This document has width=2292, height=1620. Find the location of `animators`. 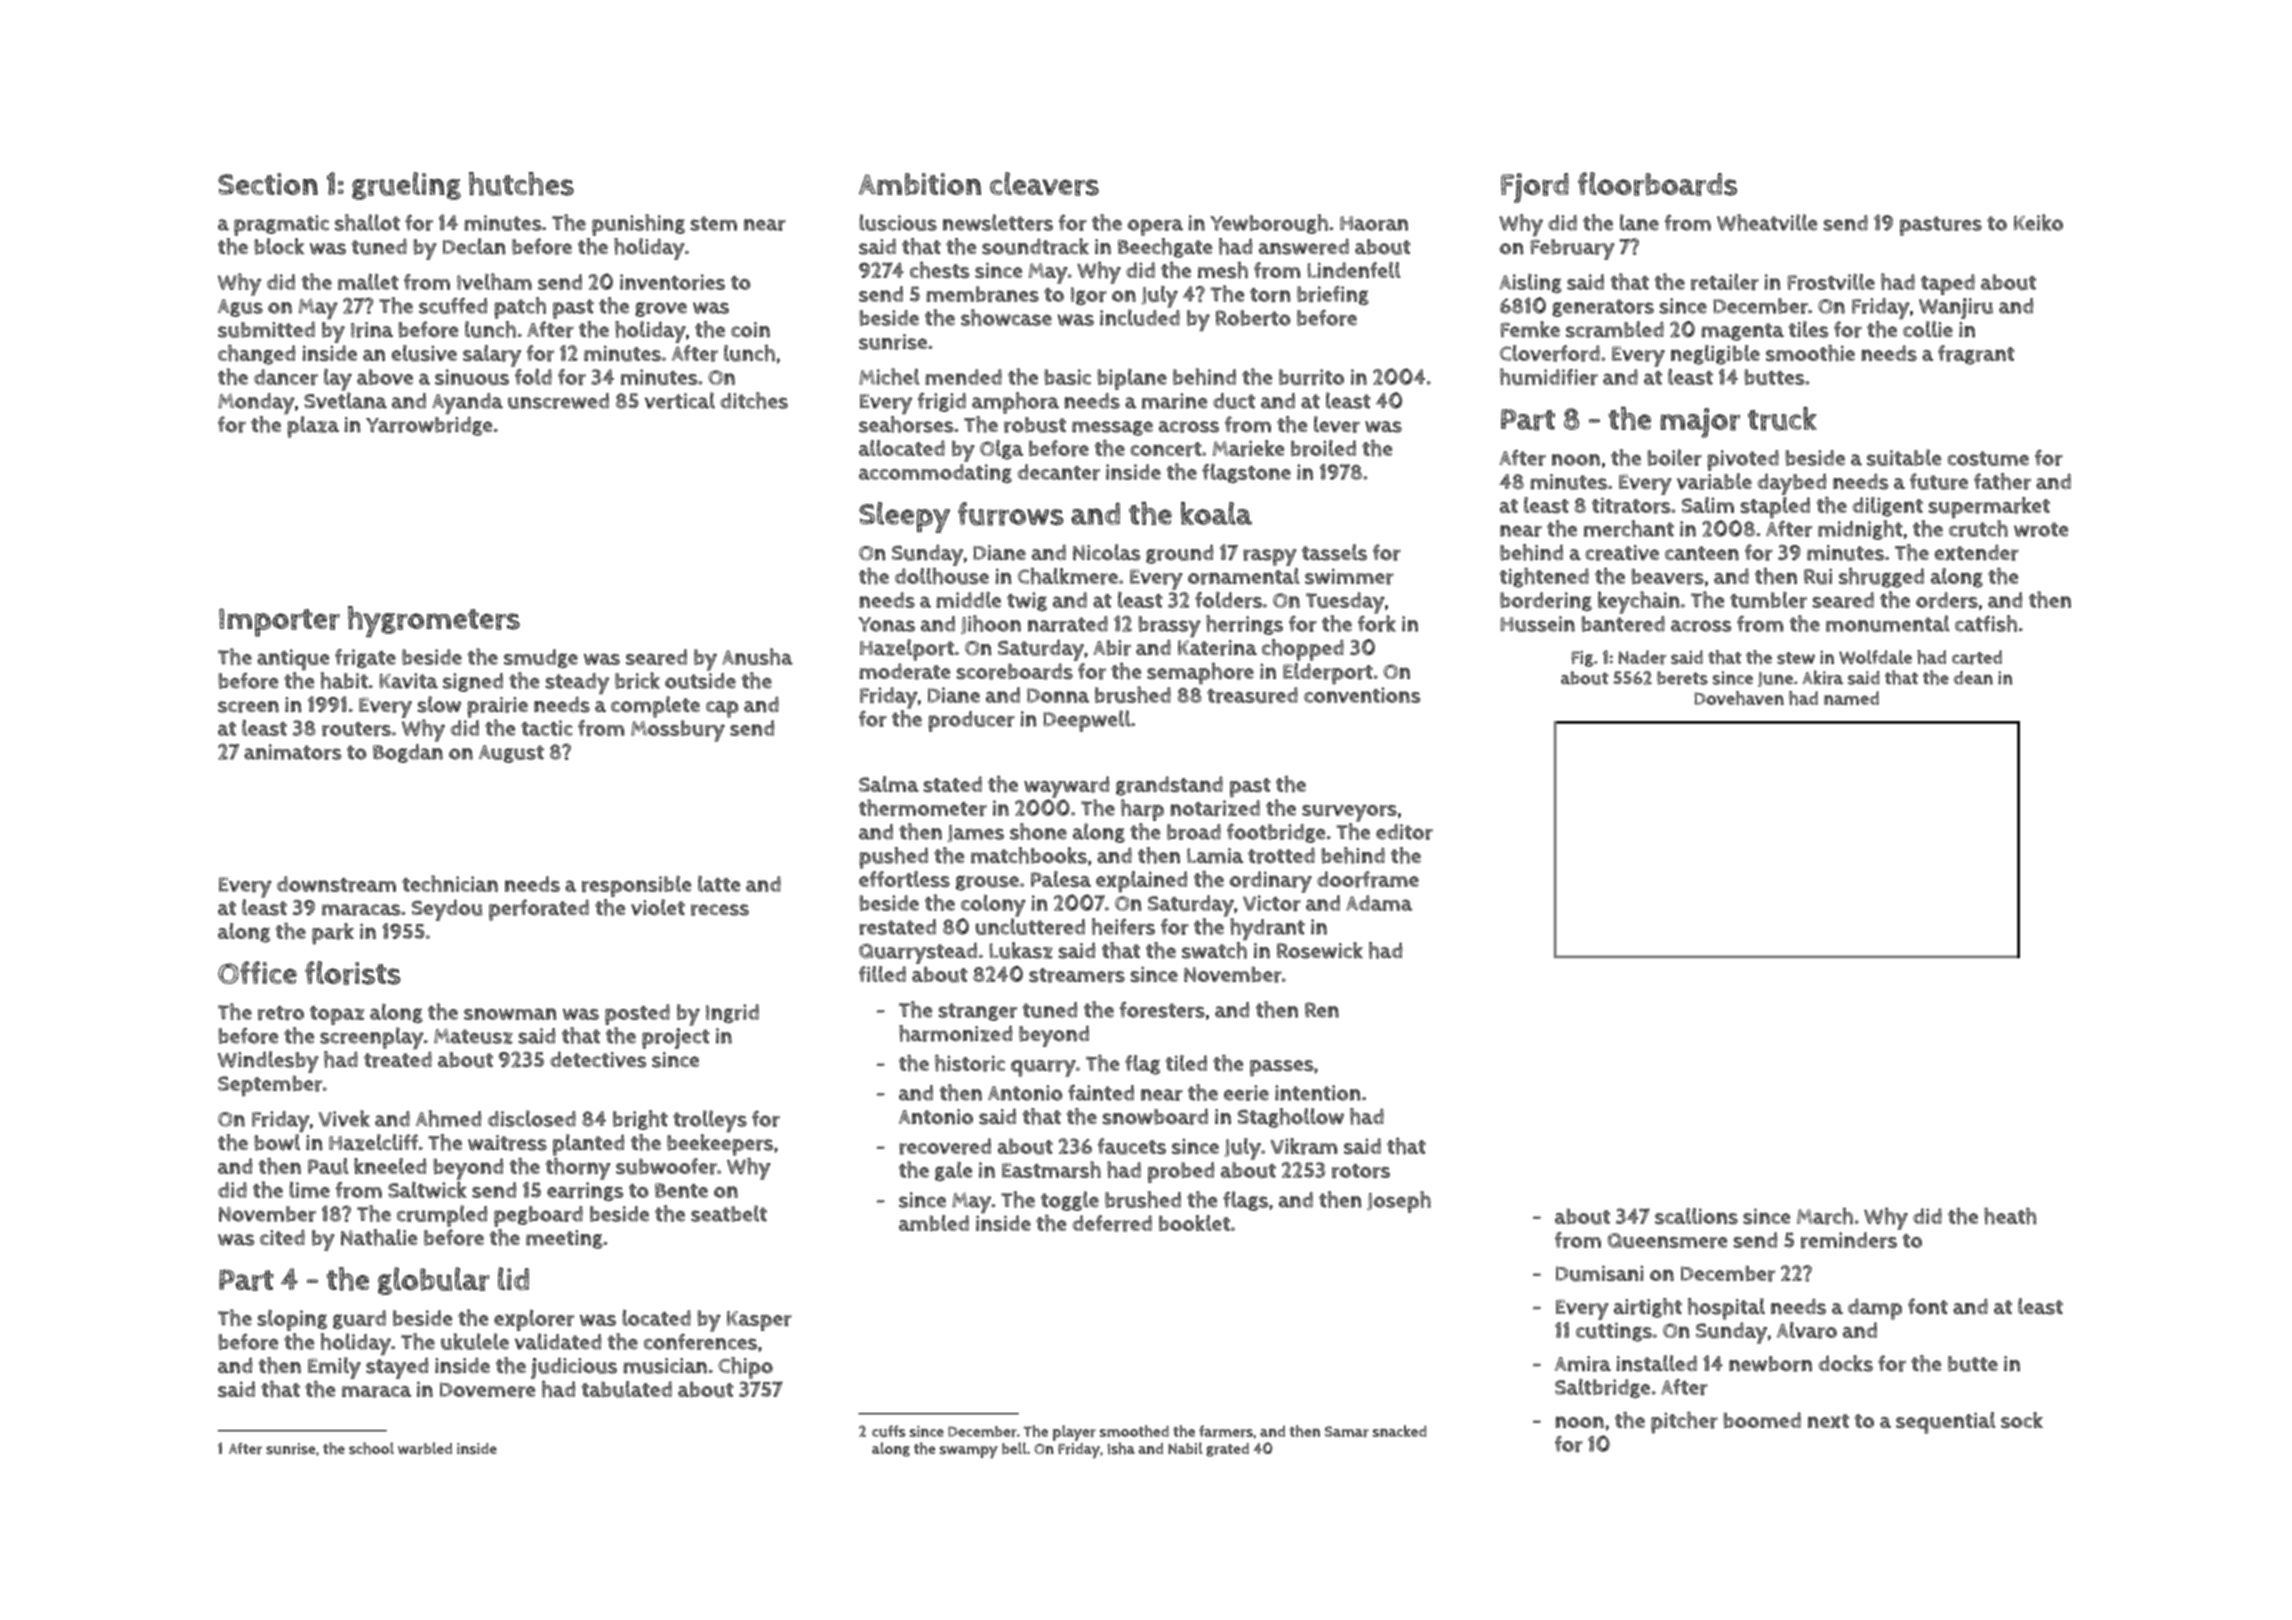

animators is located at coordinates (293, 752).
